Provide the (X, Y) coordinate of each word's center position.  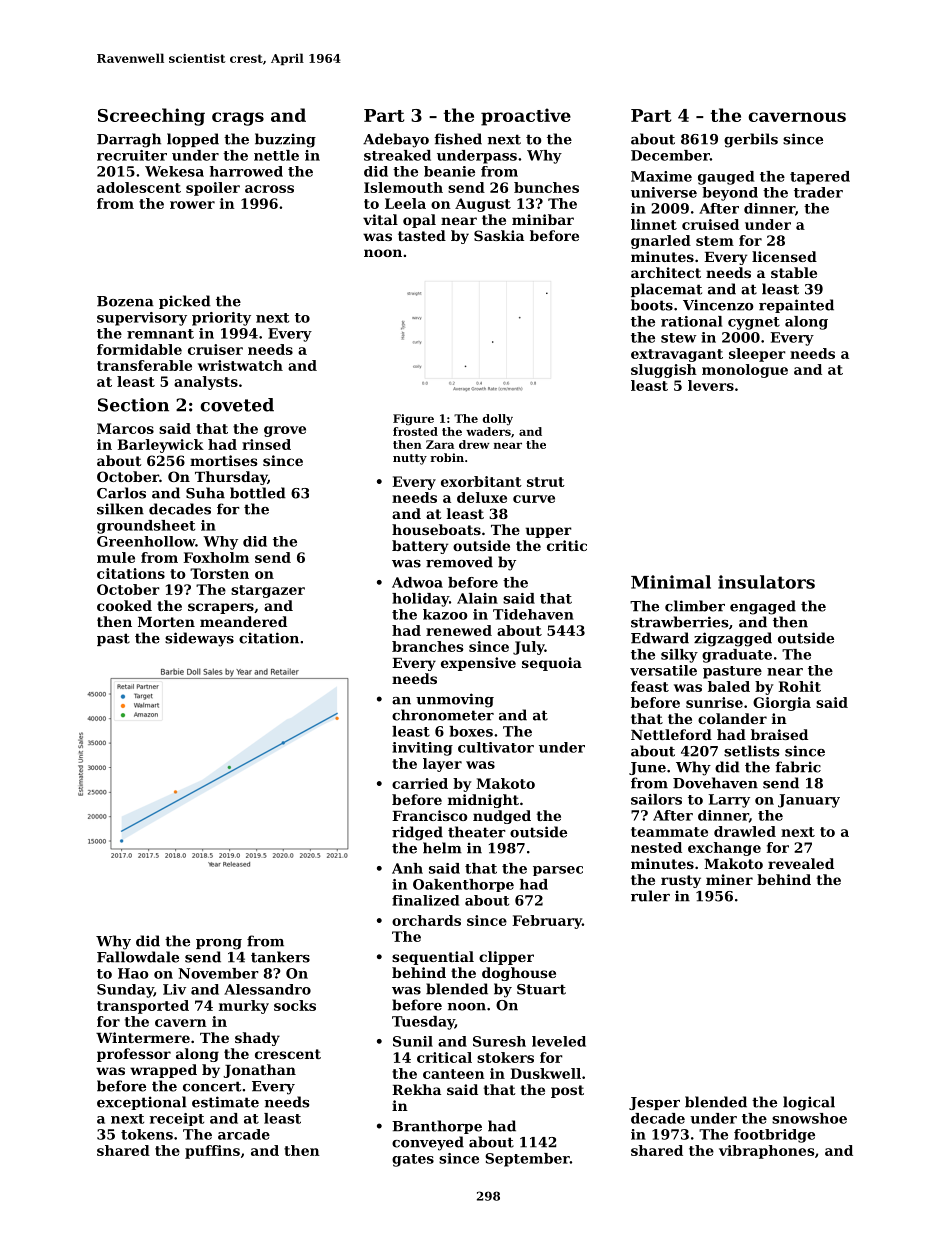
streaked (397, 155)
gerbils (751, 140)
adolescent (139, 187)
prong (219, 944)
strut (546, 482)
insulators (766, 582)
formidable (139, 349)
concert (212, 1086)
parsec (558, 871)
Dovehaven (715, 783)
